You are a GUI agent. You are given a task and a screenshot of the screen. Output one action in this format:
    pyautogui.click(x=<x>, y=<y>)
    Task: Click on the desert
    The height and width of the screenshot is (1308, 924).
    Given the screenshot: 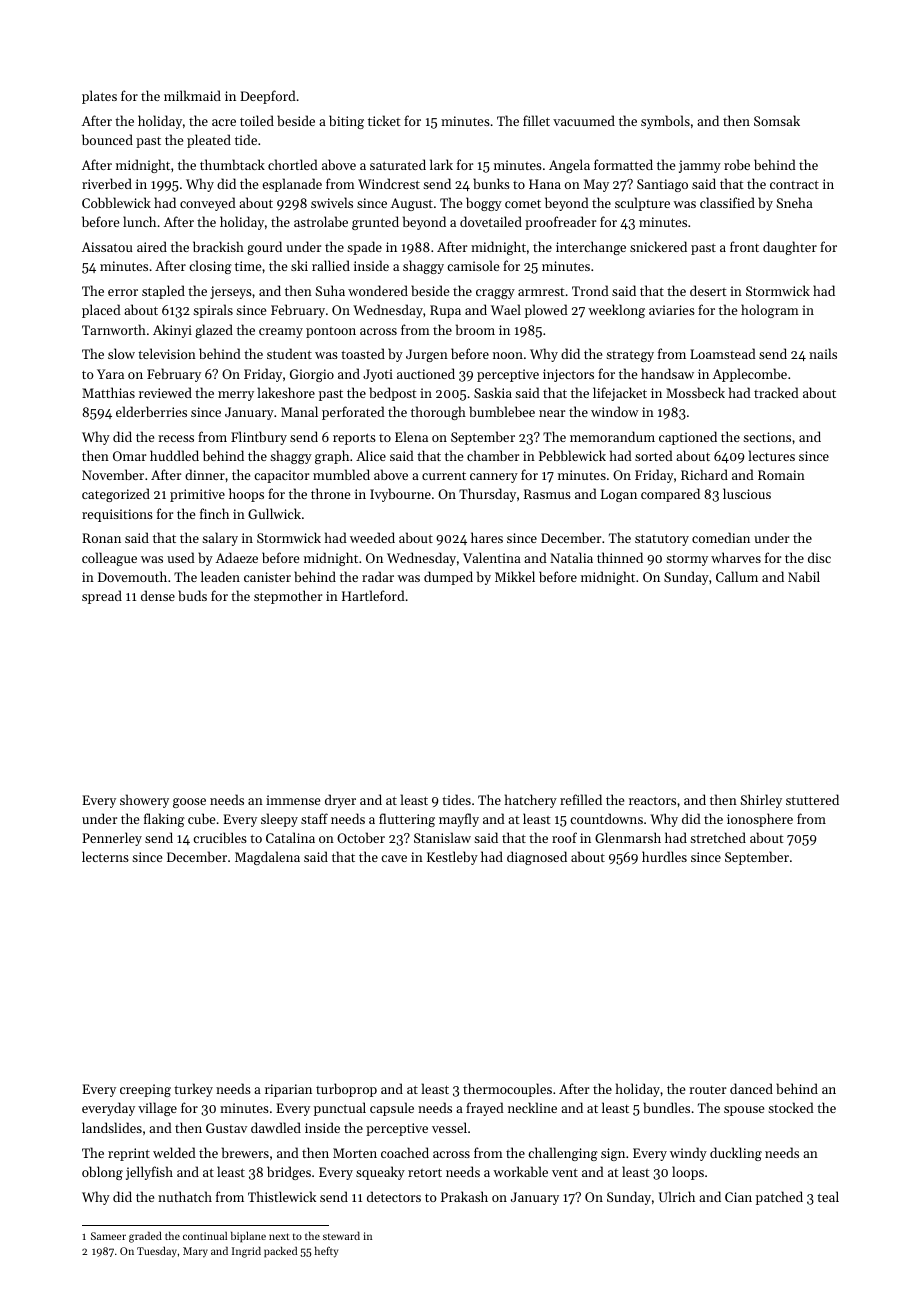 What is the action you would take?
    pyautogui.click(x=708, y=290)
